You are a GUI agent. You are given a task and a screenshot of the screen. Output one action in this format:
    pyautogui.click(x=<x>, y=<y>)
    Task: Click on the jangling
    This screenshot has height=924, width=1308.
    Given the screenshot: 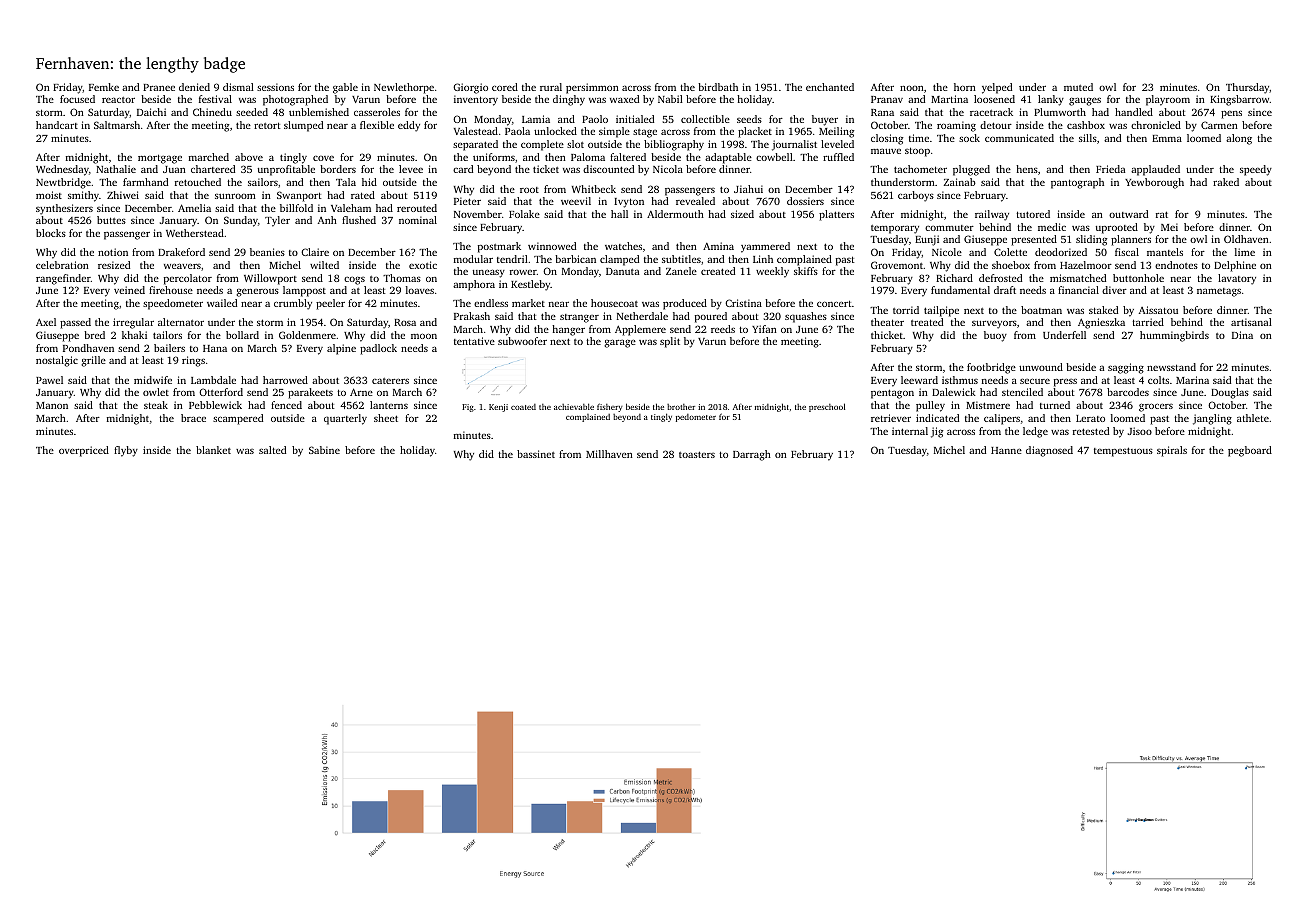 What is the action you would take?
    pyautogui.click(x=1212, y=419)
